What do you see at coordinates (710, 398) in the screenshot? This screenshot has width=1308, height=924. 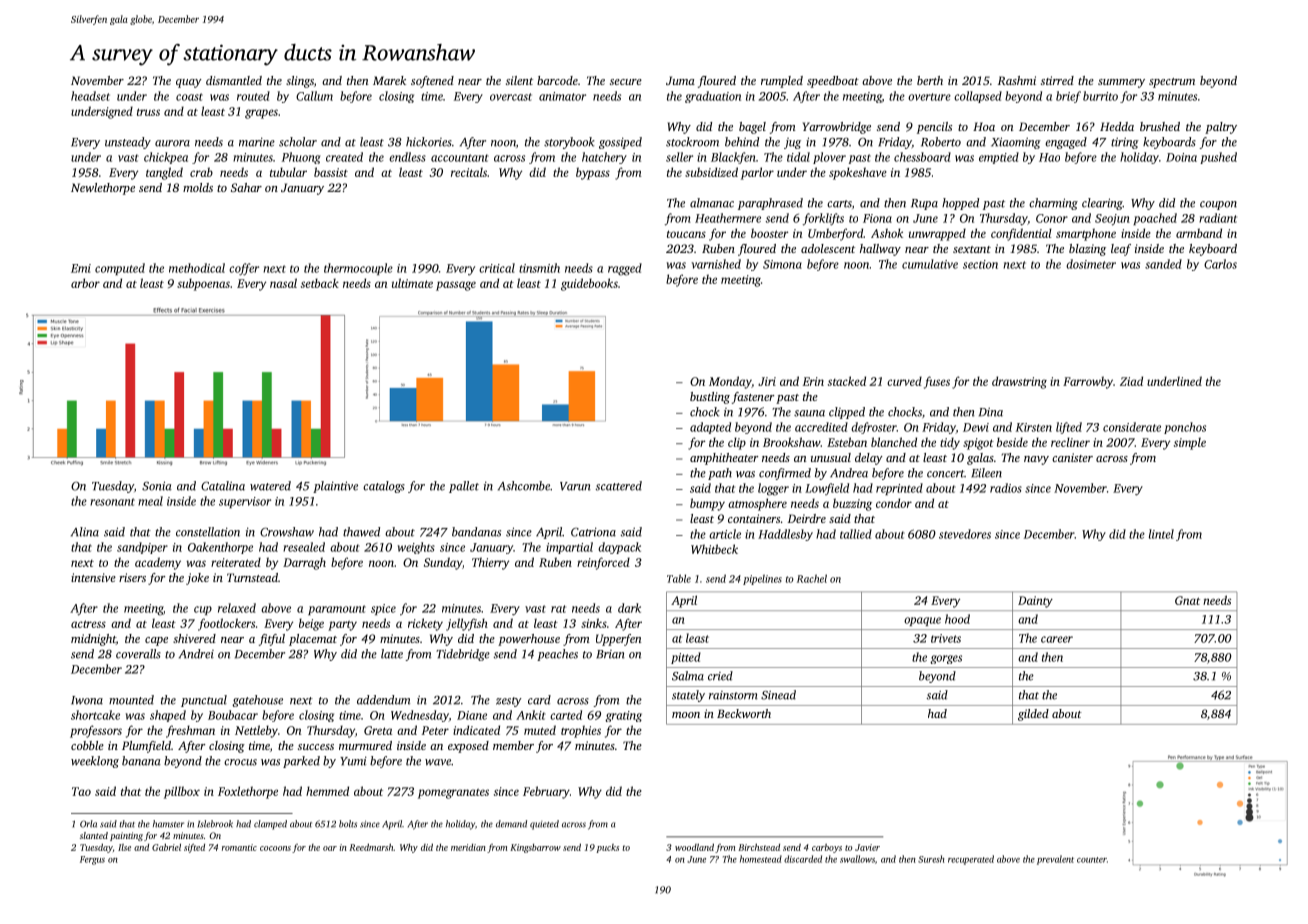 I see `bustling` at bounding box center [710, 398].
